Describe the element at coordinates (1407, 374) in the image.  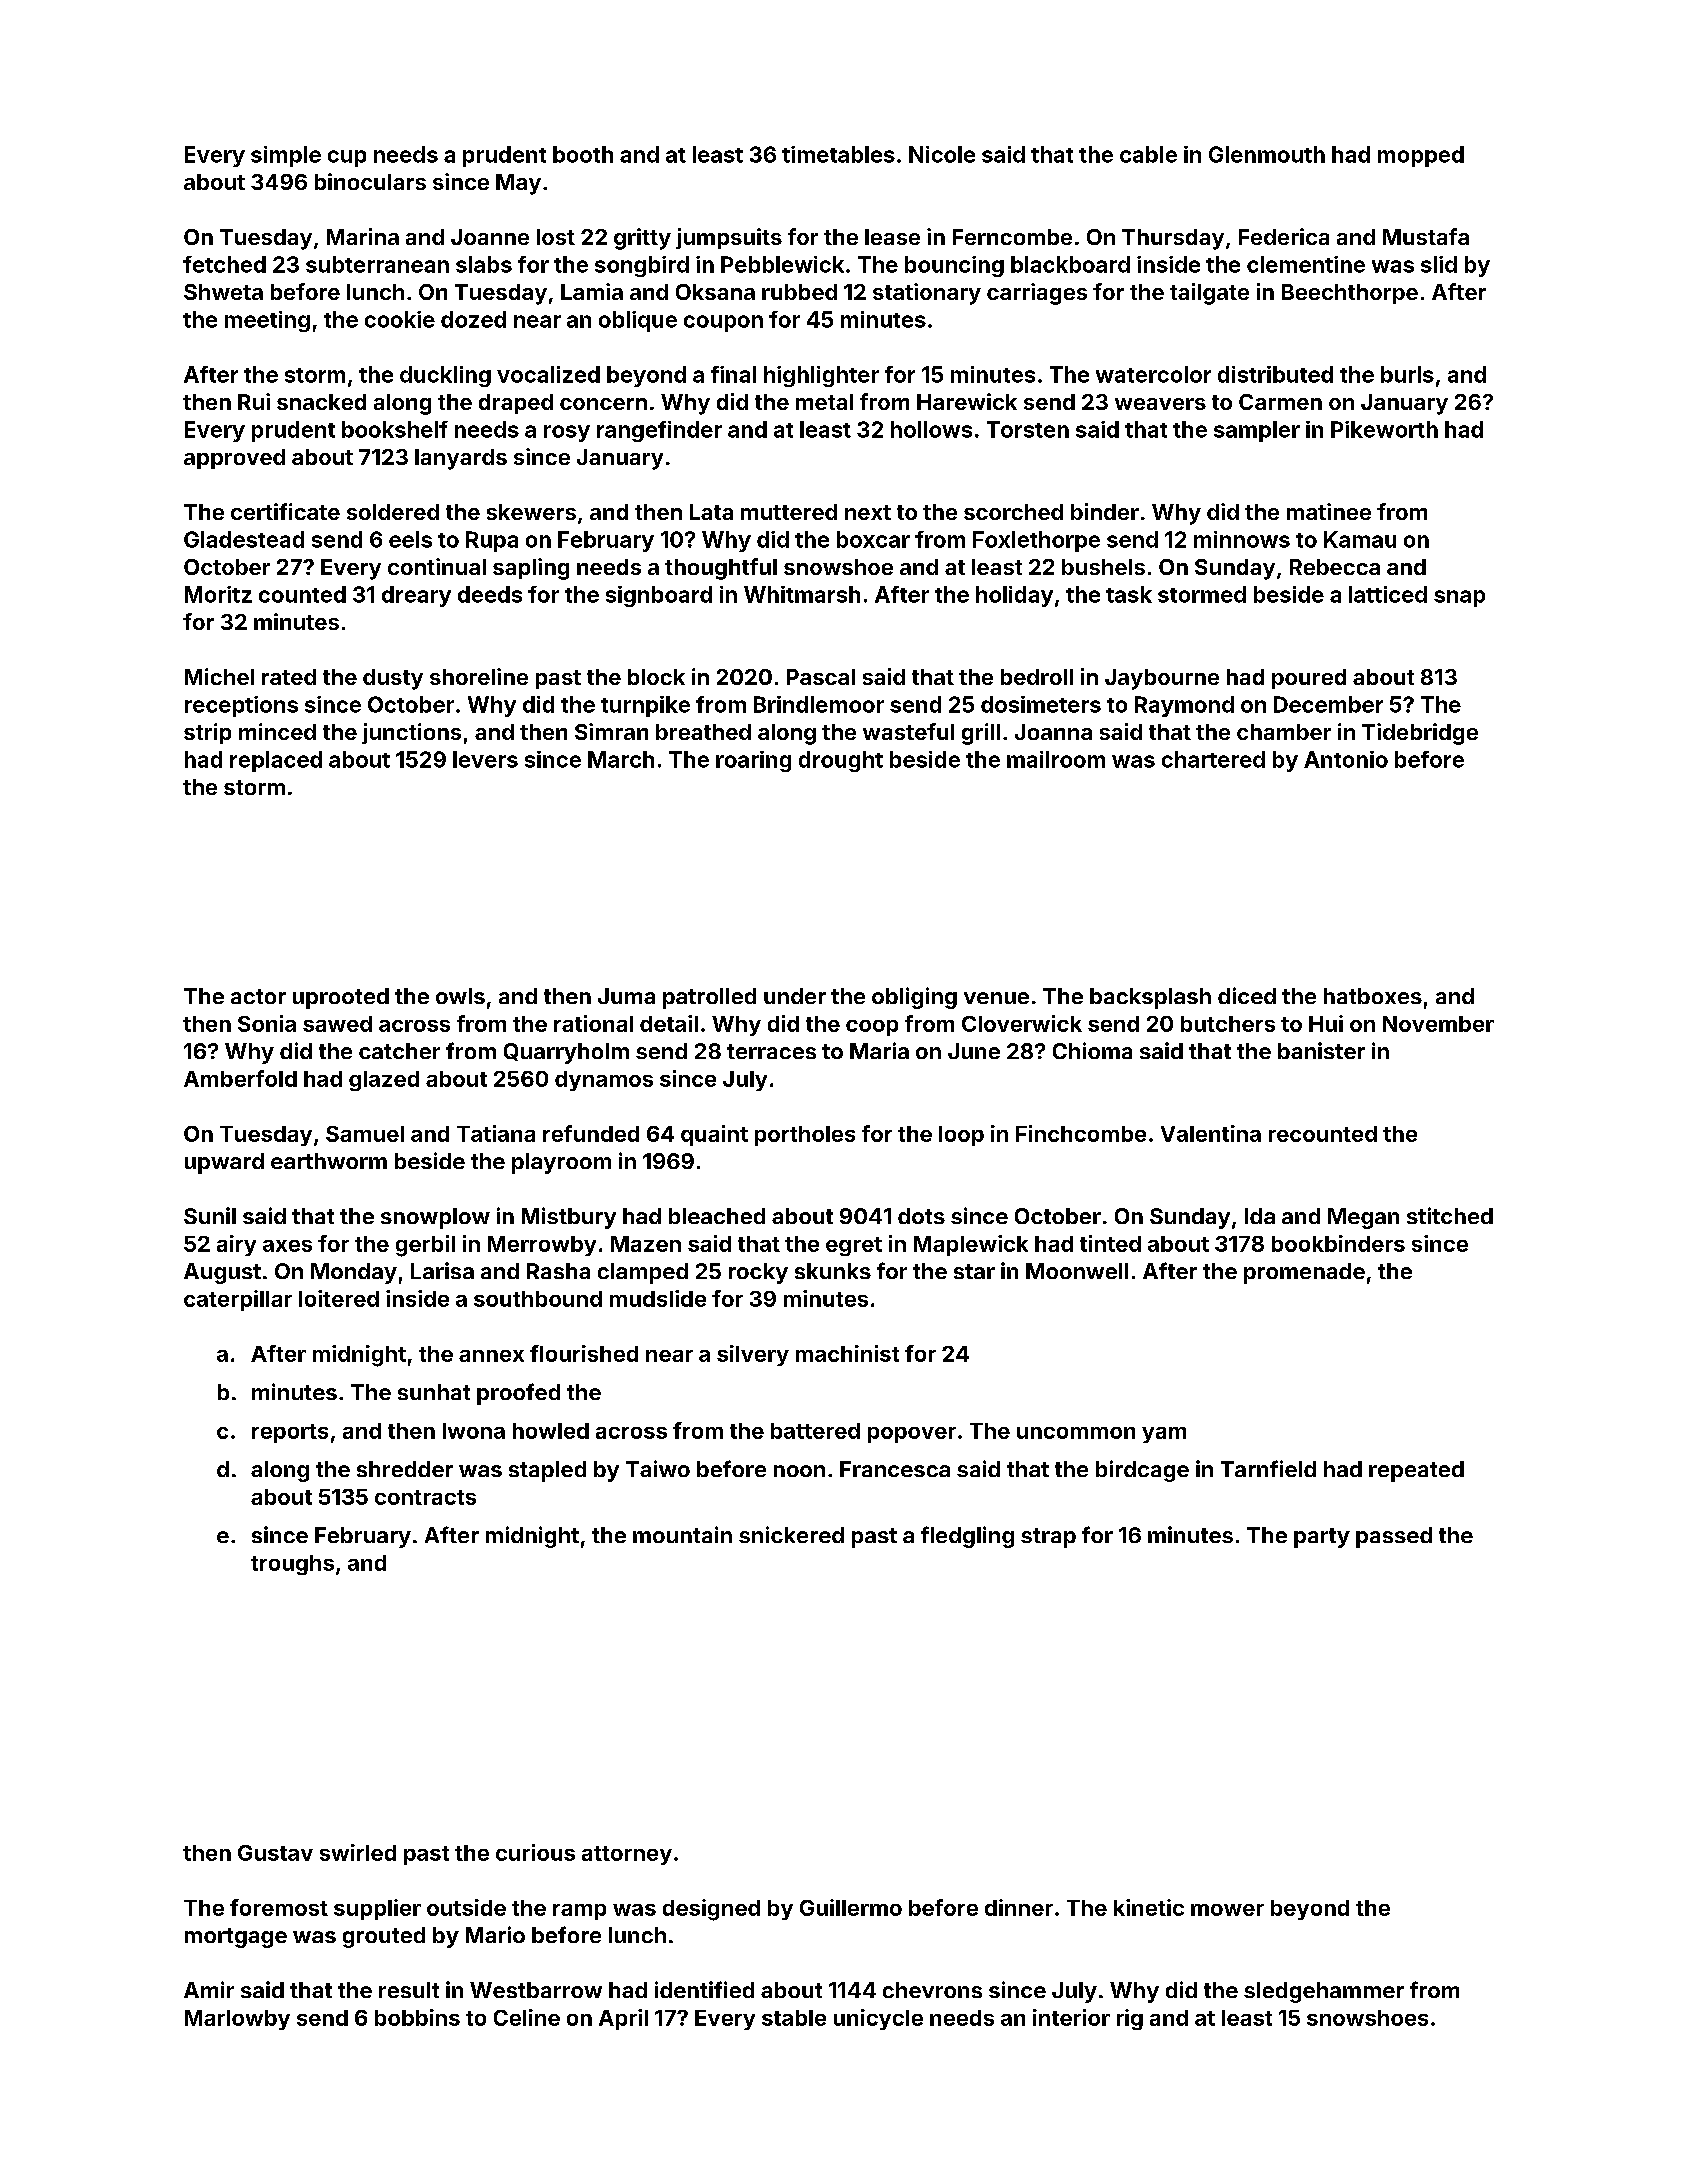
I see `burls` at that location.
